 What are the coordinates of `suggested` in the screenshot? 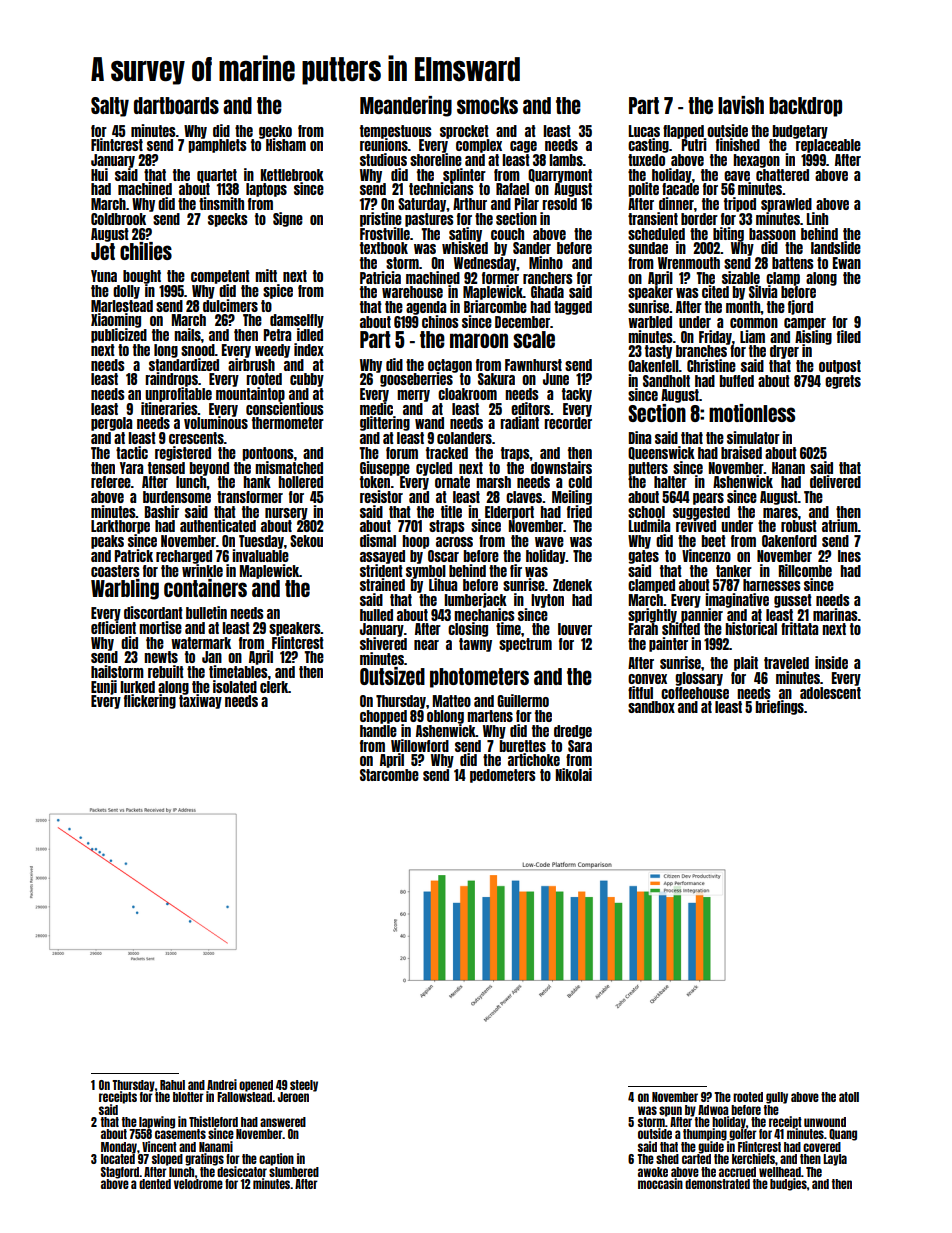 It's located at (701, 513).
